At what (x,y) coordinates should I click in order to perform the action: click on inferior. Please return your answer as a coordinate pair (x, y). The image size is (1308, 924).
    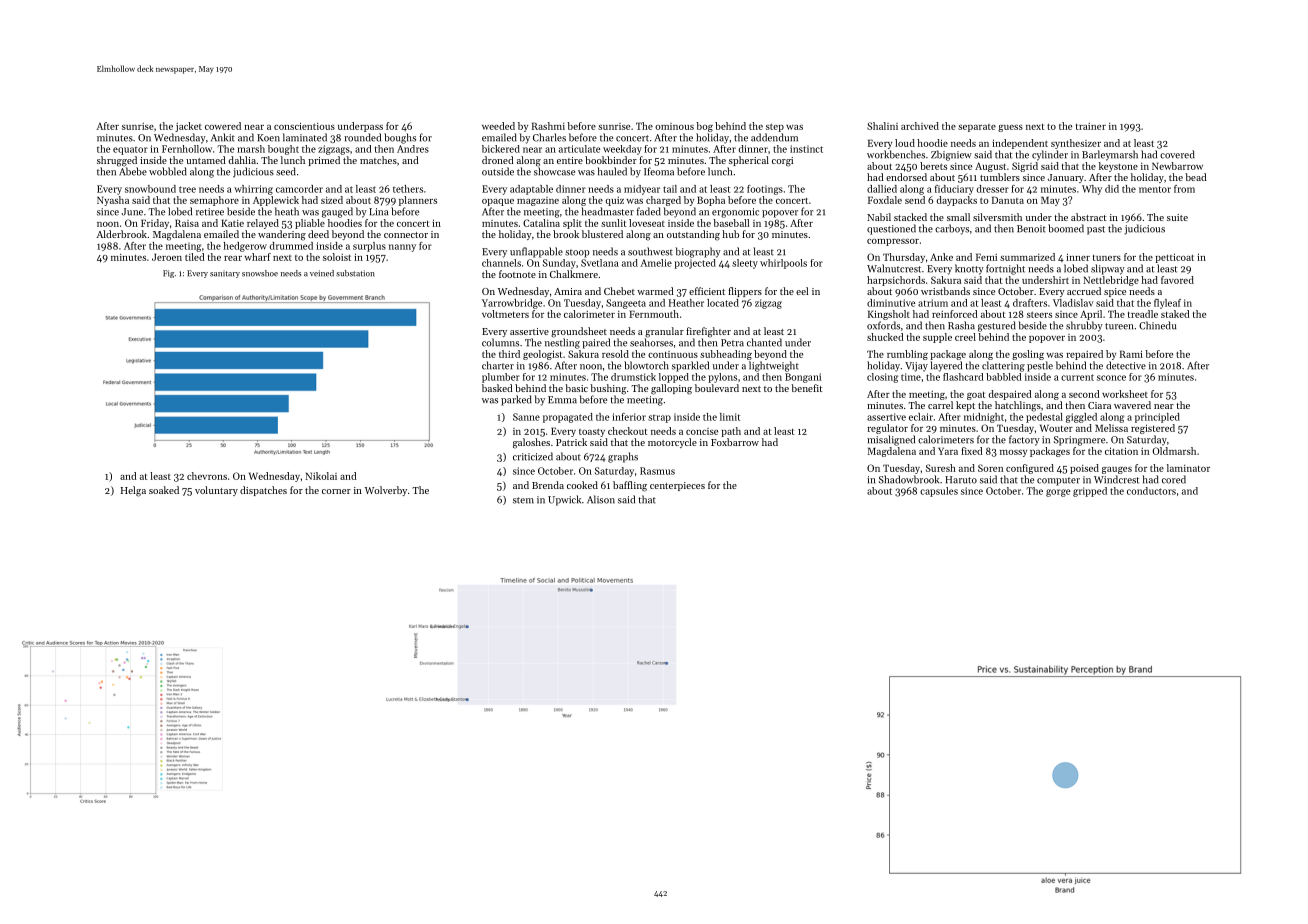
    Looking at the image, I should click on (629, 417).
